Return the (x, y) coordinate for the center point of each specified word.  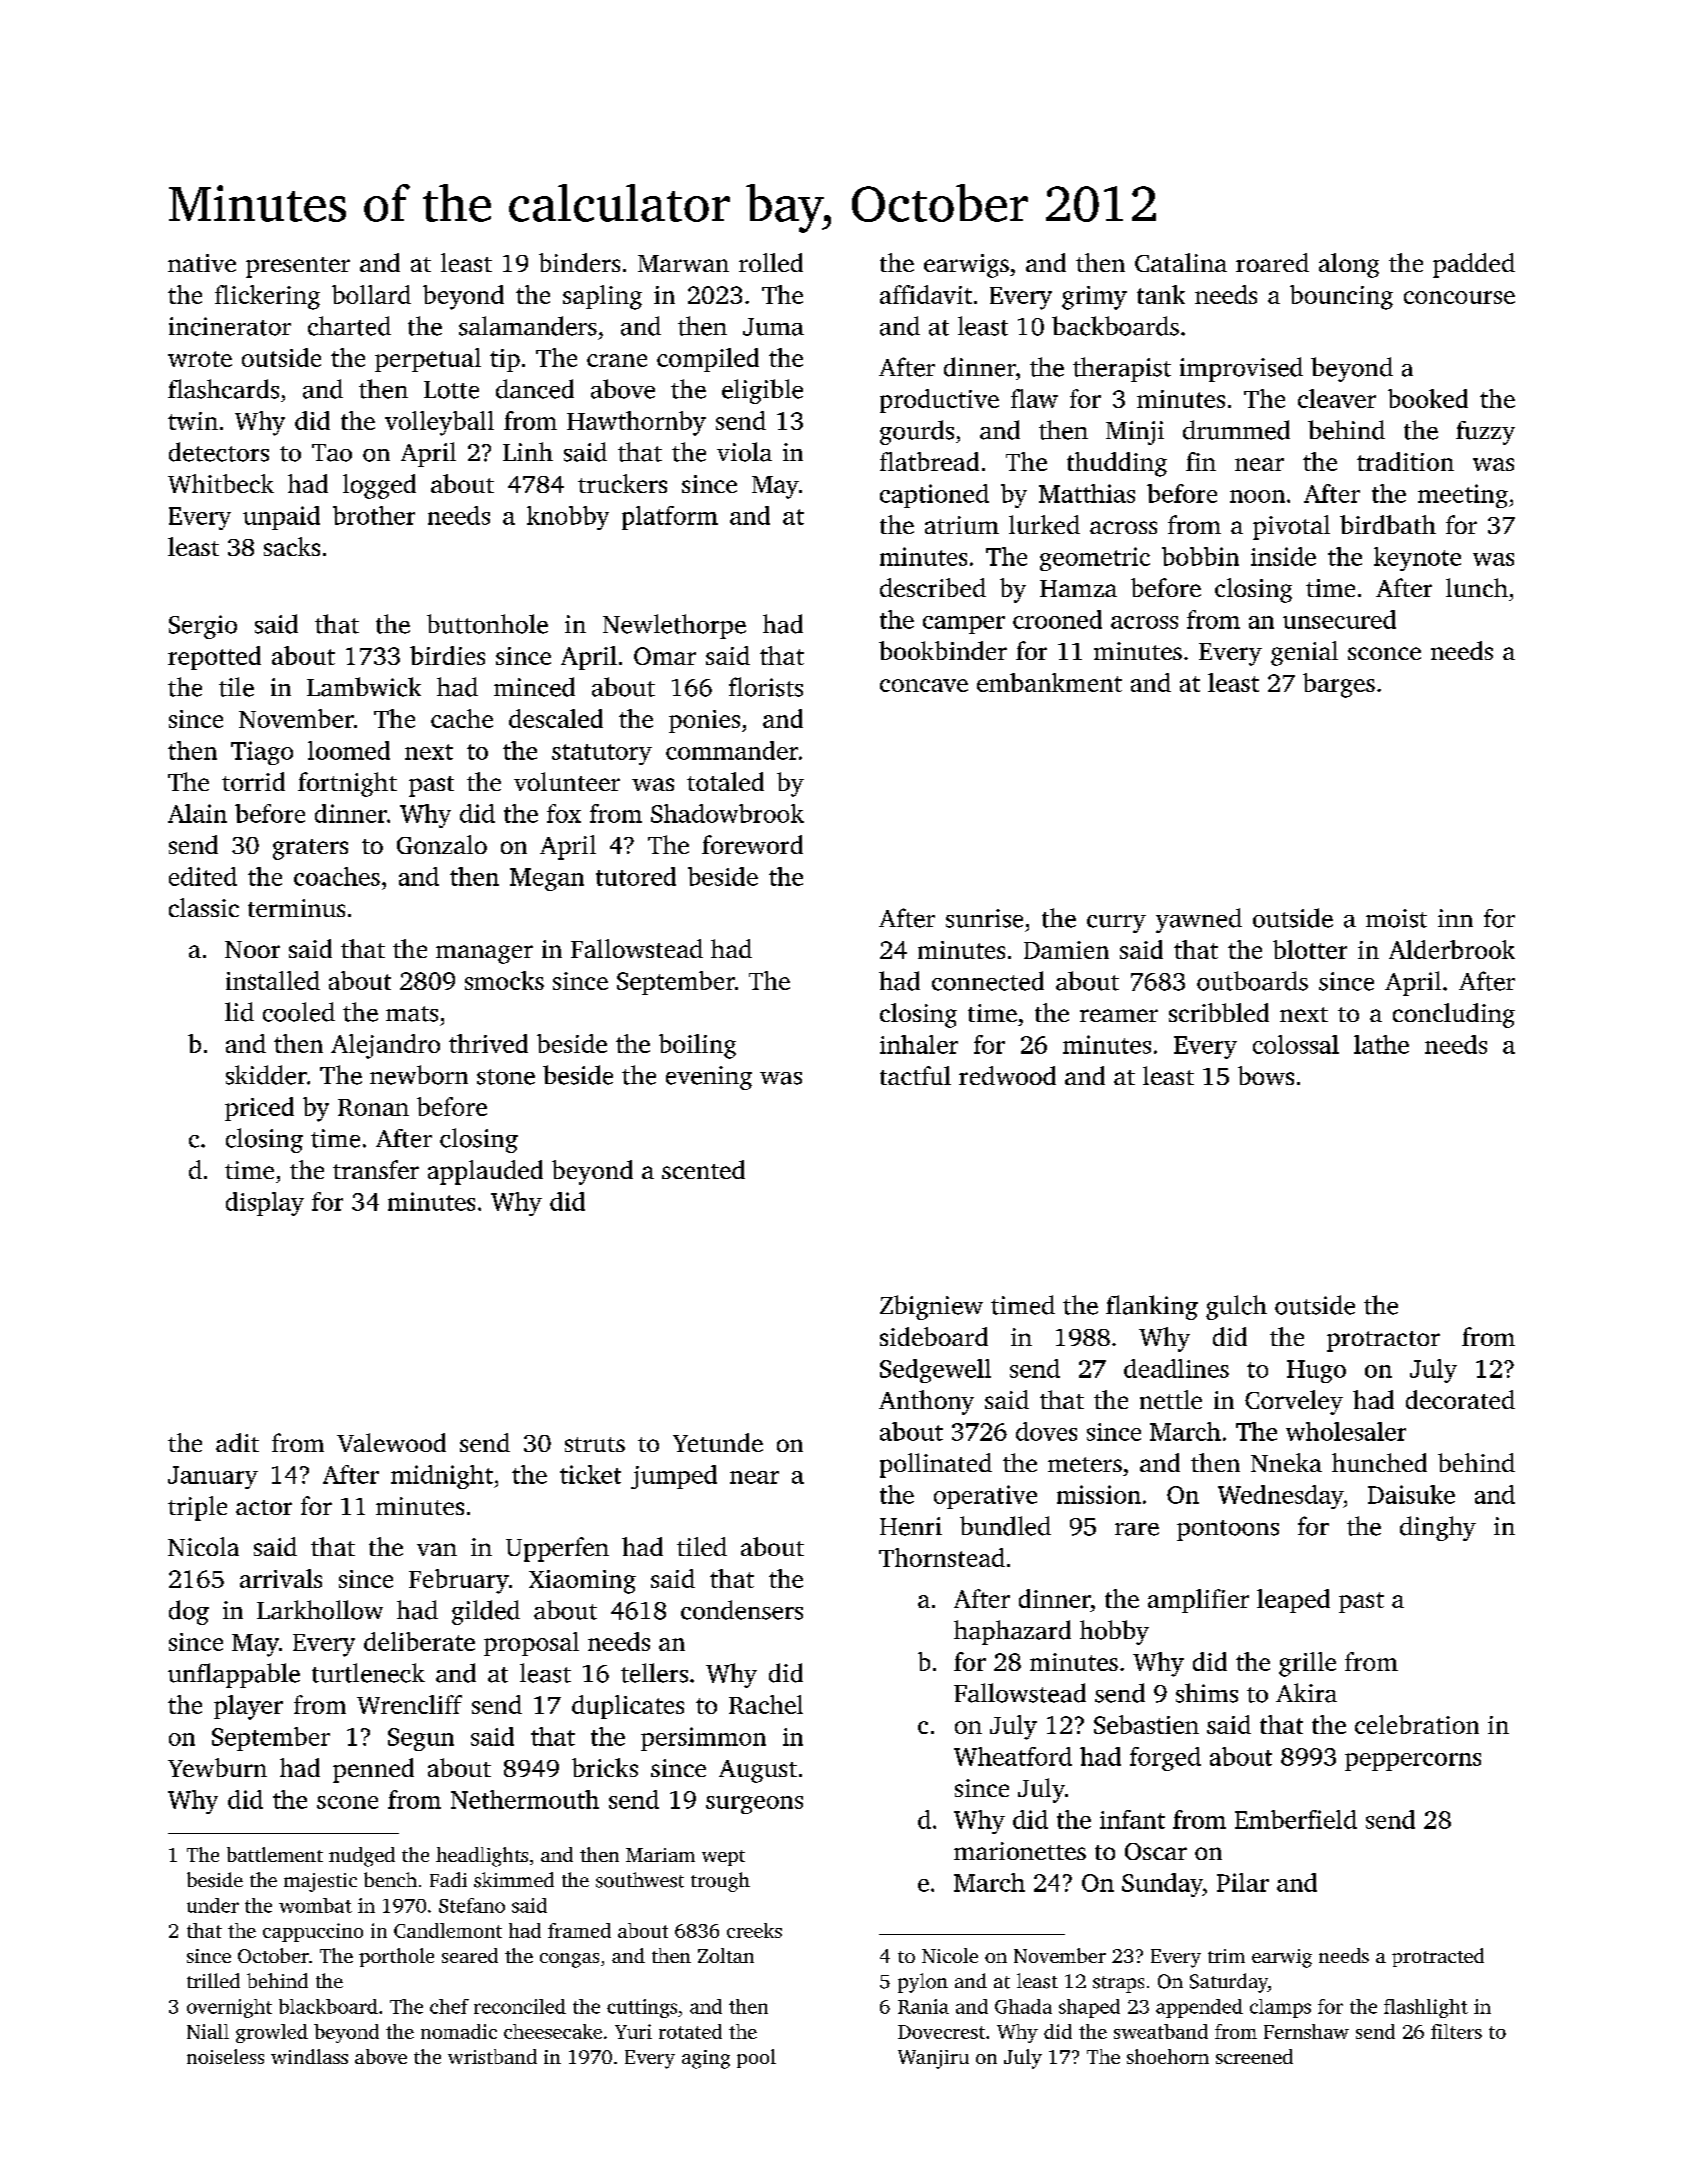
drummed (1236, 430)
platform (670, 518)
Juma (773, 327)
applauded (485, 1172)
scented (703, 1169)
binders (579, 262)
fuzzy (1485, 433)
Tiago (262, 753)
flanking (1152, 1307)
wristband (492, 2056)
